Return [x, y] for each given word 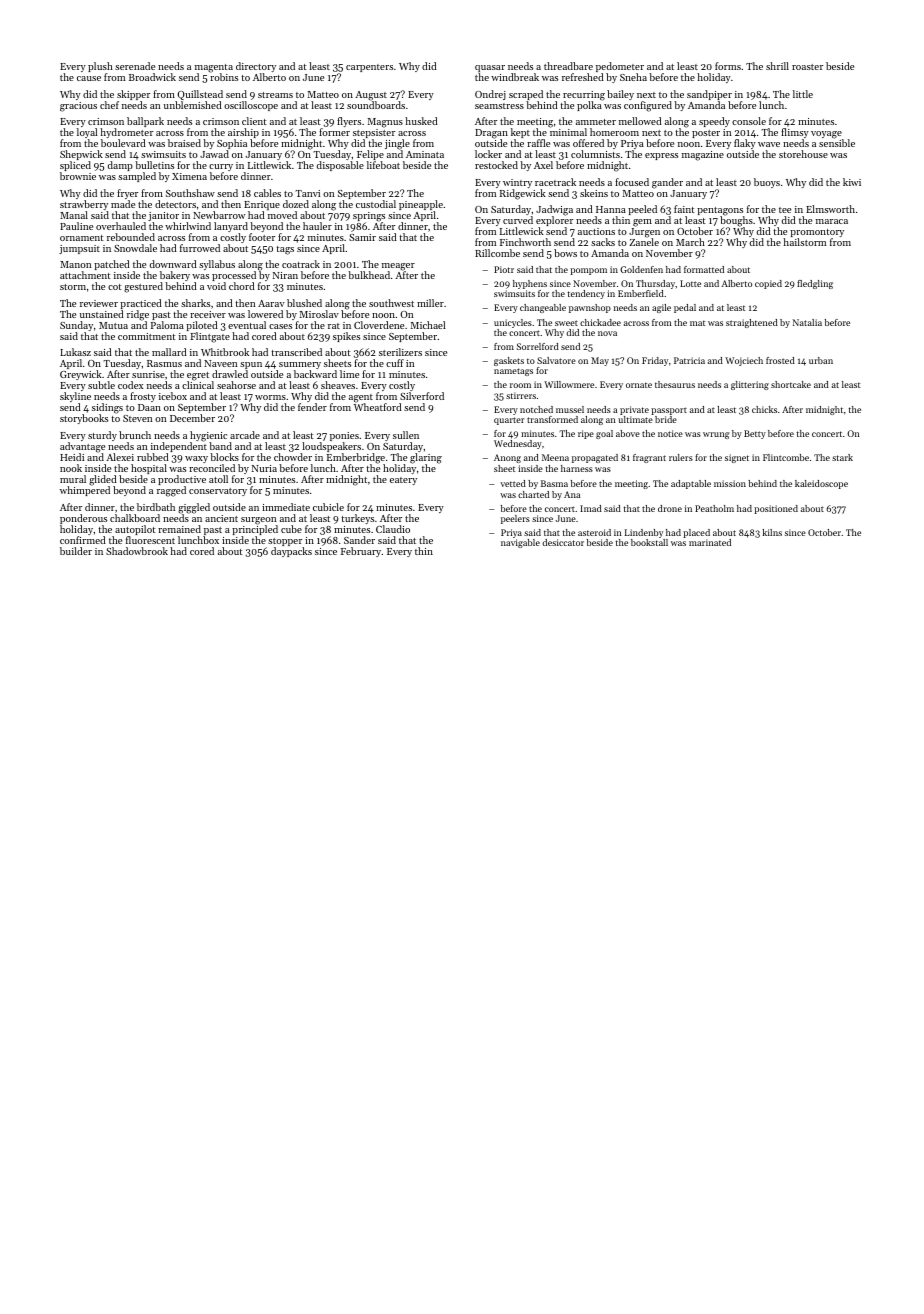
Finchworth [525, 242]
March [690, 242]
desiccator [563, 542]
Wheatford [378, 407]
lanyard [231, 227]
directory [256, 67]
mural [73, 479]
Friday [655, 361]
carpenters [369, 68]
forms [728, 66]
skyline [75, 398]
